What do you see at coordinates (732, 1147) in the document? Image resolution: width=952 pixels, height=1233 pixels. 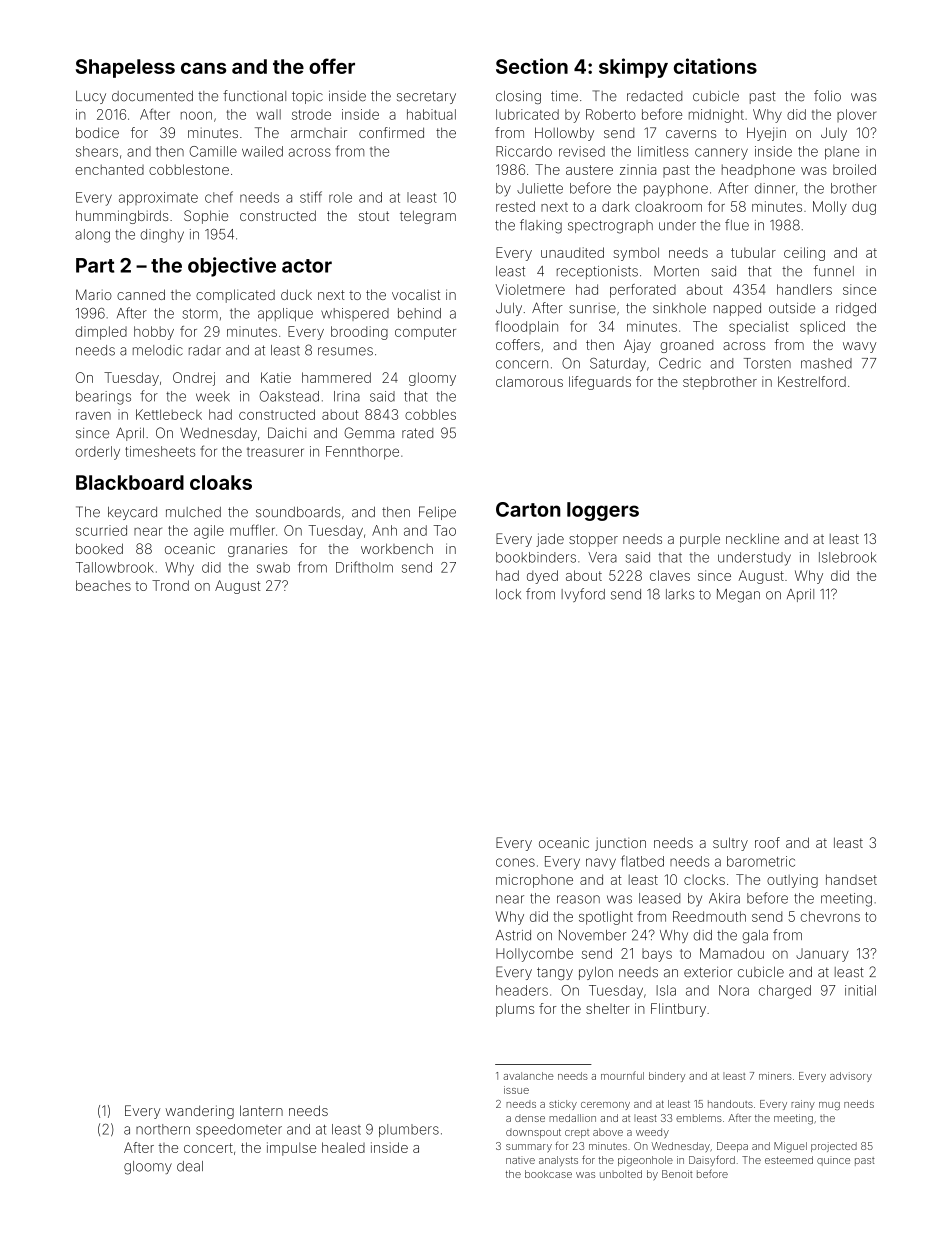 I see `Deepa` at bounding box center [732, 1147].
